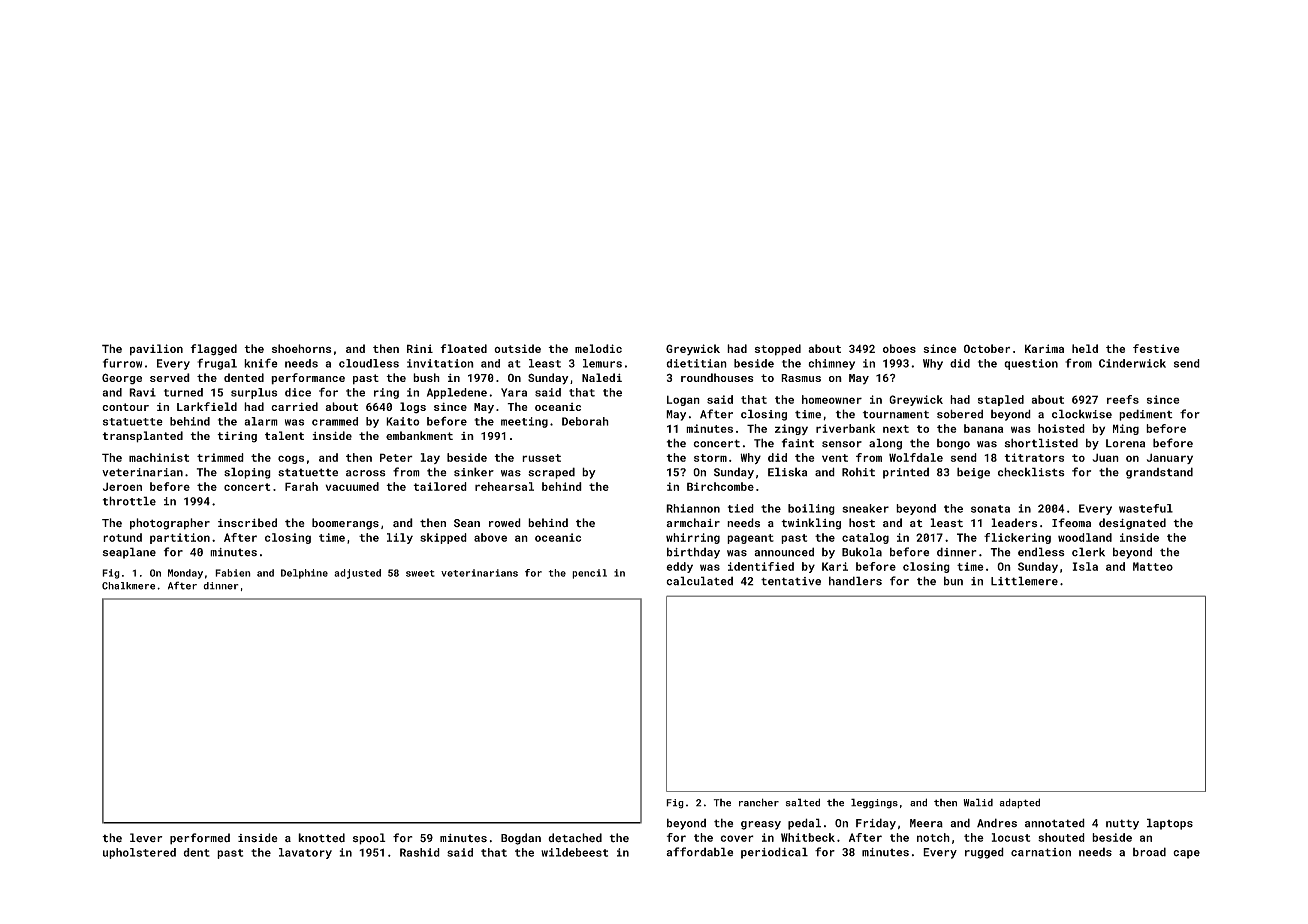  What do you see at coordinates (798, 443) in the image?
I see `faint` at bounding box center [798, 443].
